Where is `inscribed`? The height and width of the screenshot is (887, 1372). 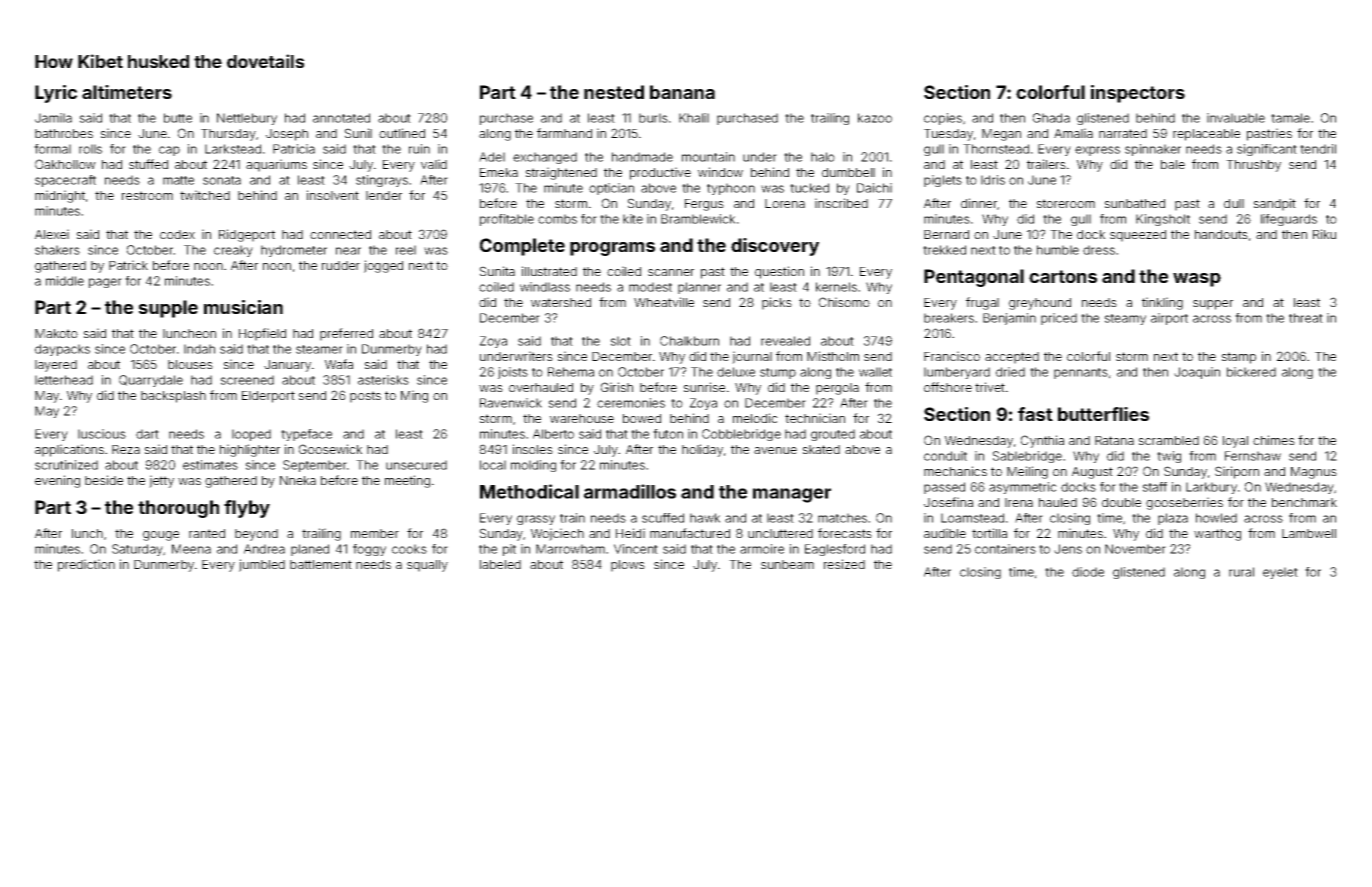 inscribed is located at coordinates (841, 203).
